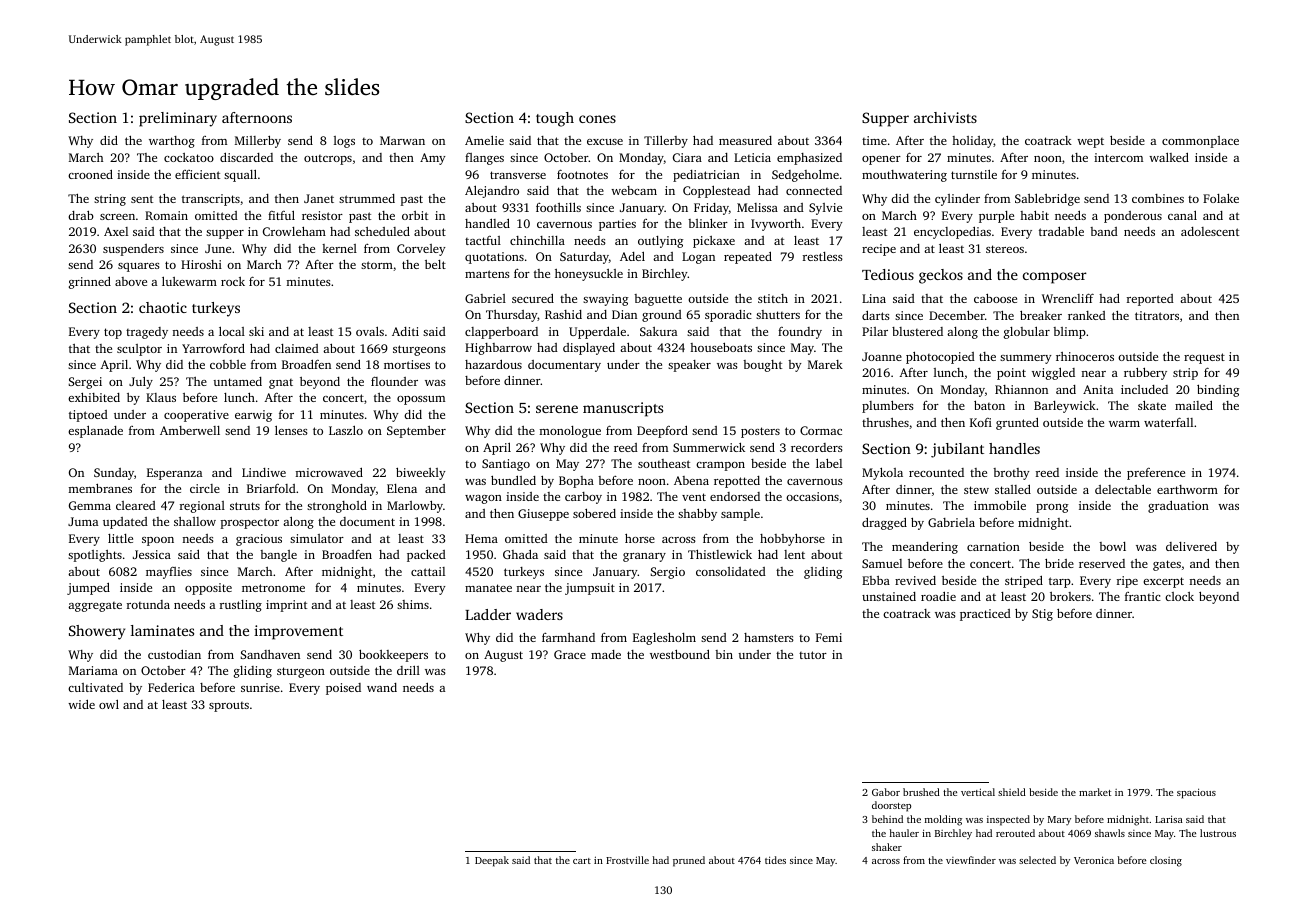 This screenshot has width=1308, height=924. What do you see at coordinates (945, 117) in the screenshot?
I see `archivists` at bounding box center [945, 117].
